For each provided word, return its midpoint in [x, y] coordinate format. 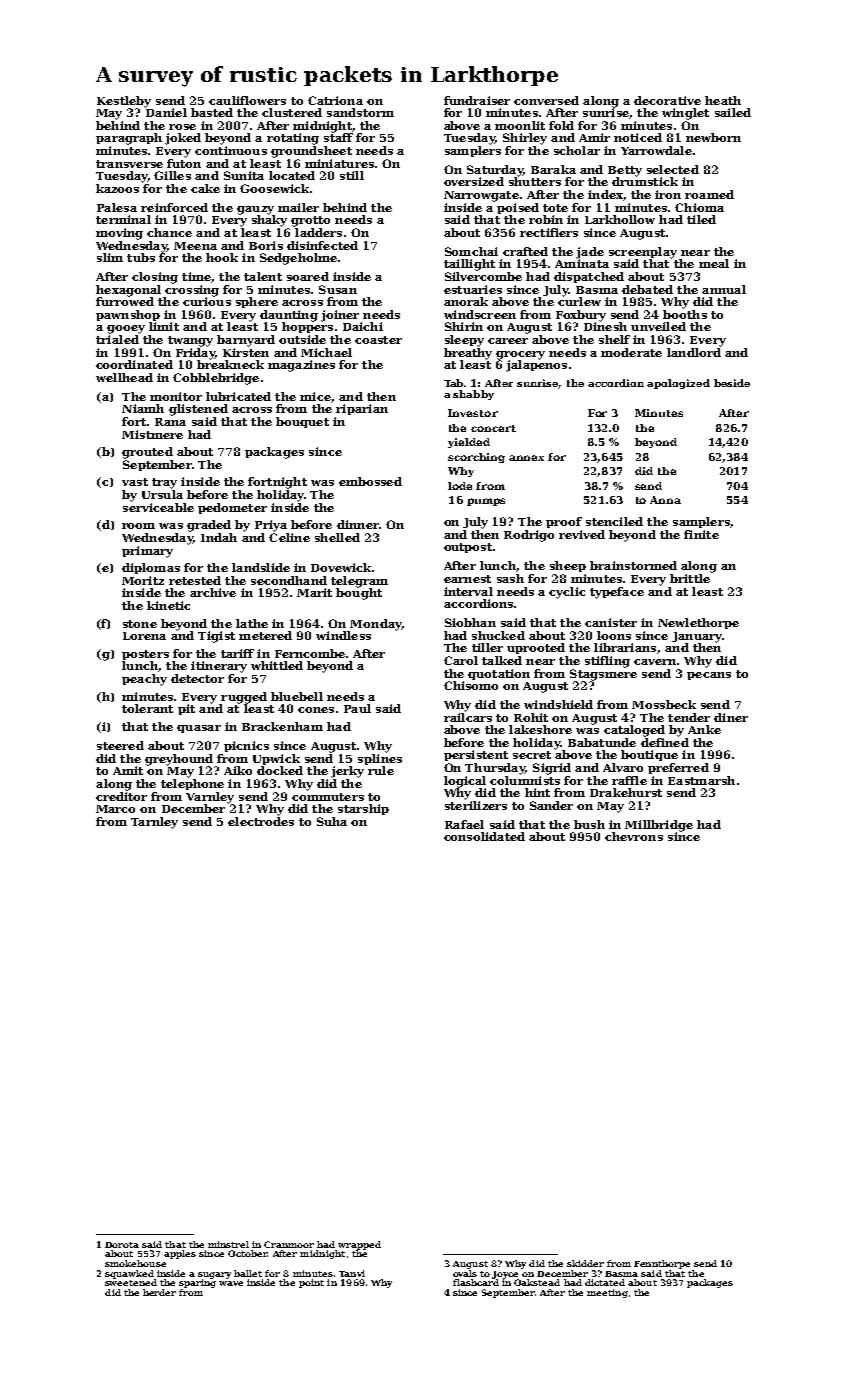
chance [169, 232]
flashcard [476, 1282]
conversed [546, 100]
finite [701, 534]
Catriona [335, 100]
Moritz [143, 580]
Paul [357, 708]
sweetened [131, 1282]
